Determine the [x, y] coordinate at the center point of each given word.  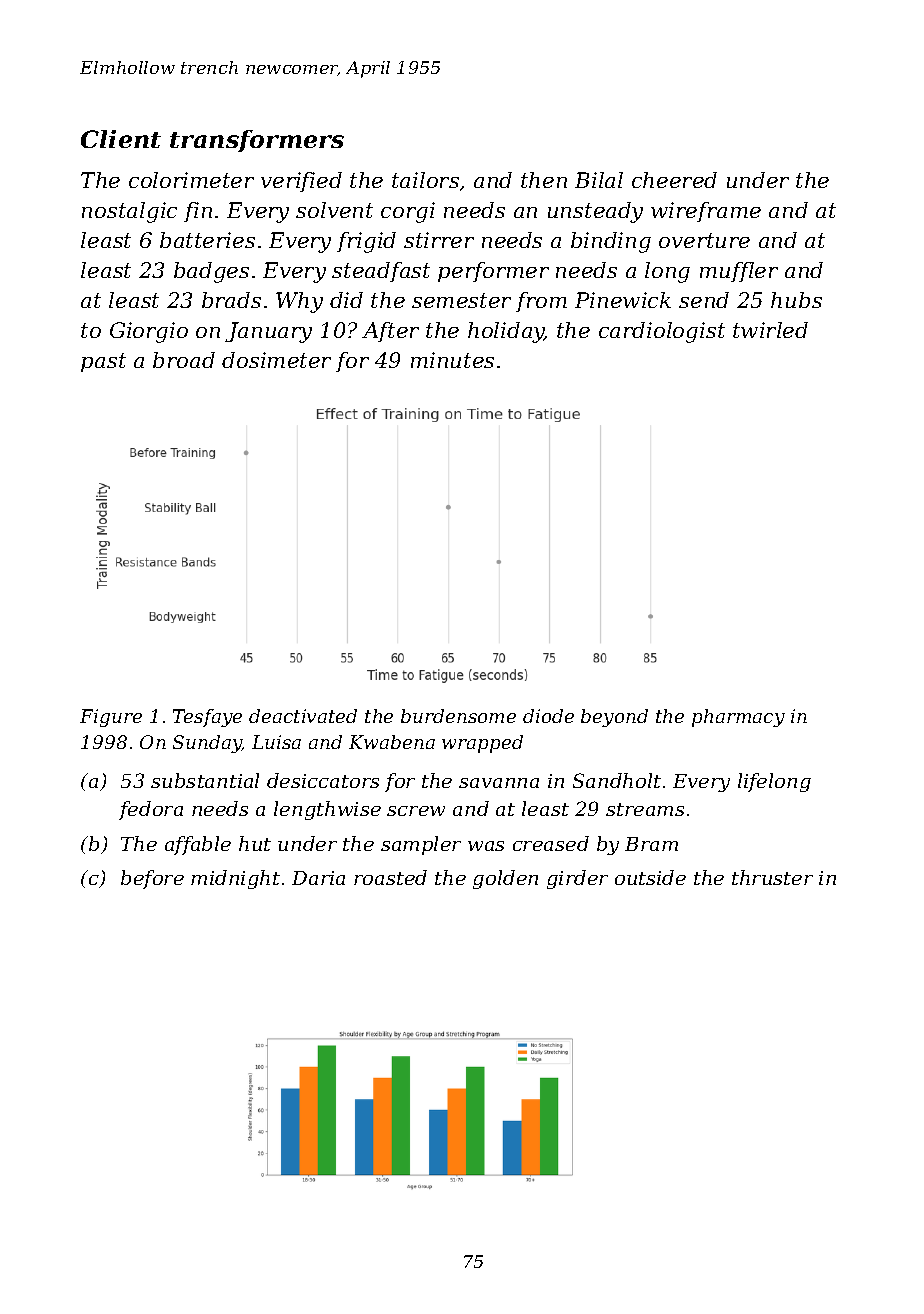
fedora [151, 810]
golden [505, 879]
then [544, 180]
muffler [739, 272]
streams [645, 809]
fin [198, 212]
